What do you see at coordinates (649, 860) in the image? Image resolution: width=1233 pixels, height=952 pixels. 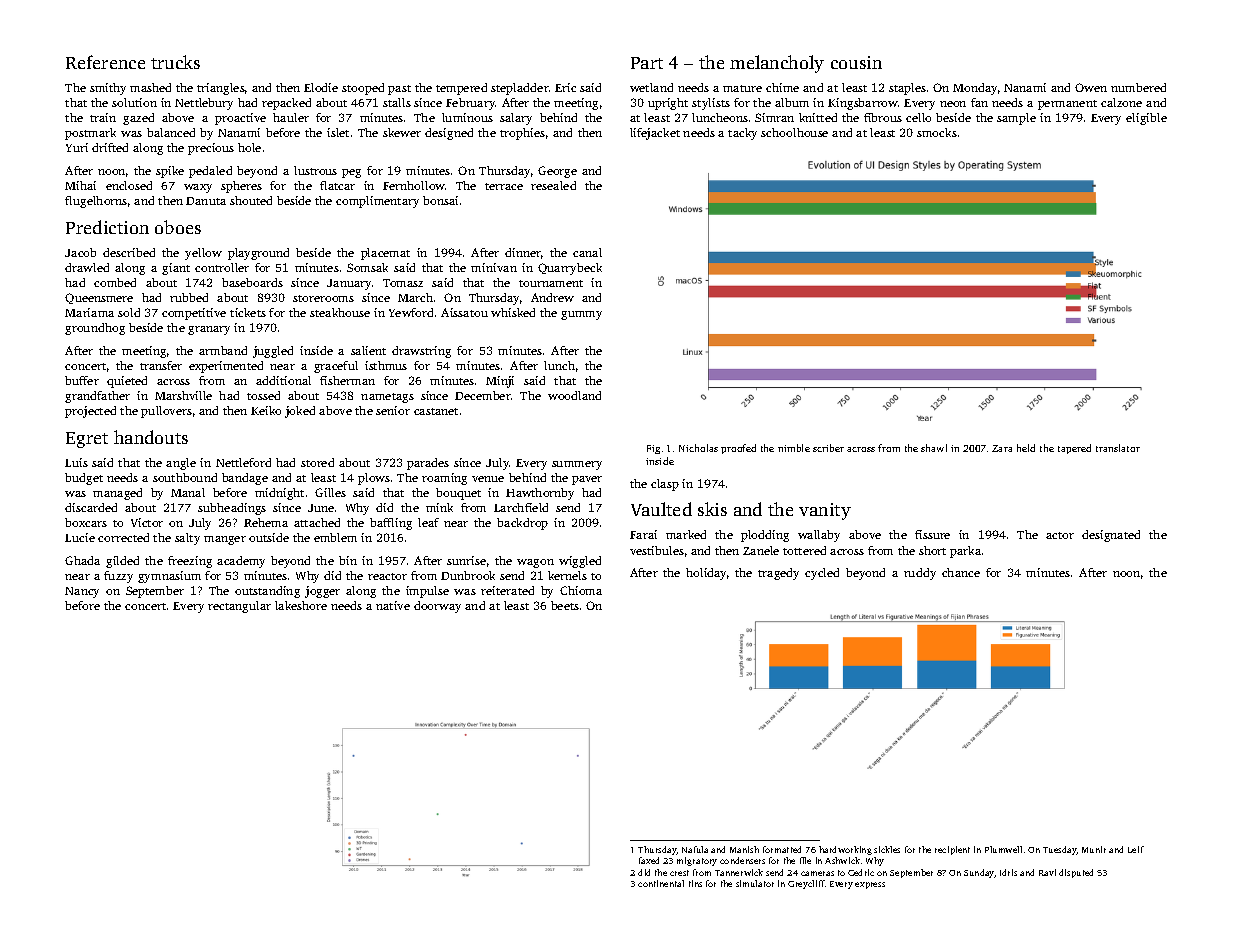 I see `faxed` at bounding box center [649, 860].
